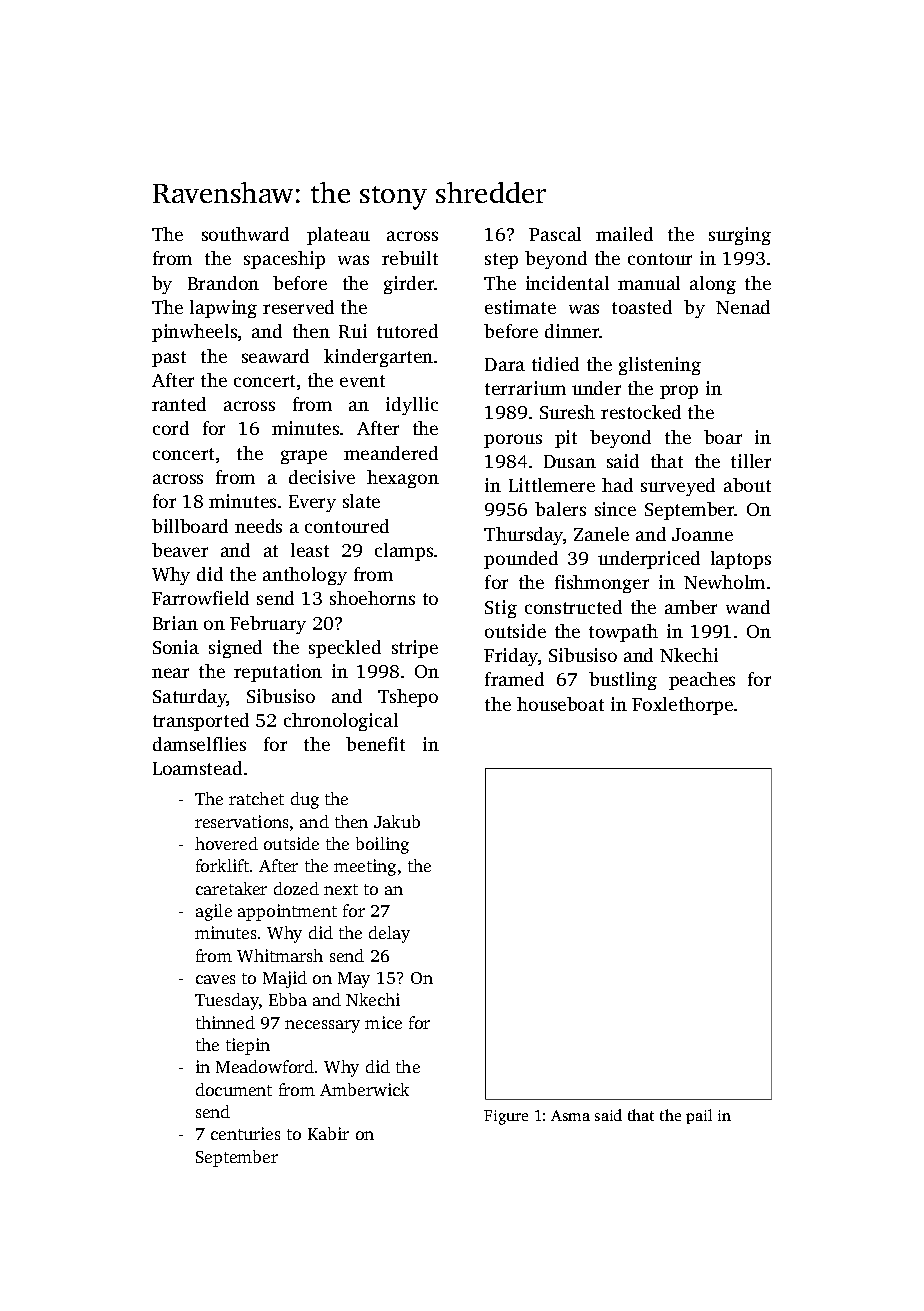 This image has height=1311, width=924. I want to click on Figure, so click(506, 1117).
